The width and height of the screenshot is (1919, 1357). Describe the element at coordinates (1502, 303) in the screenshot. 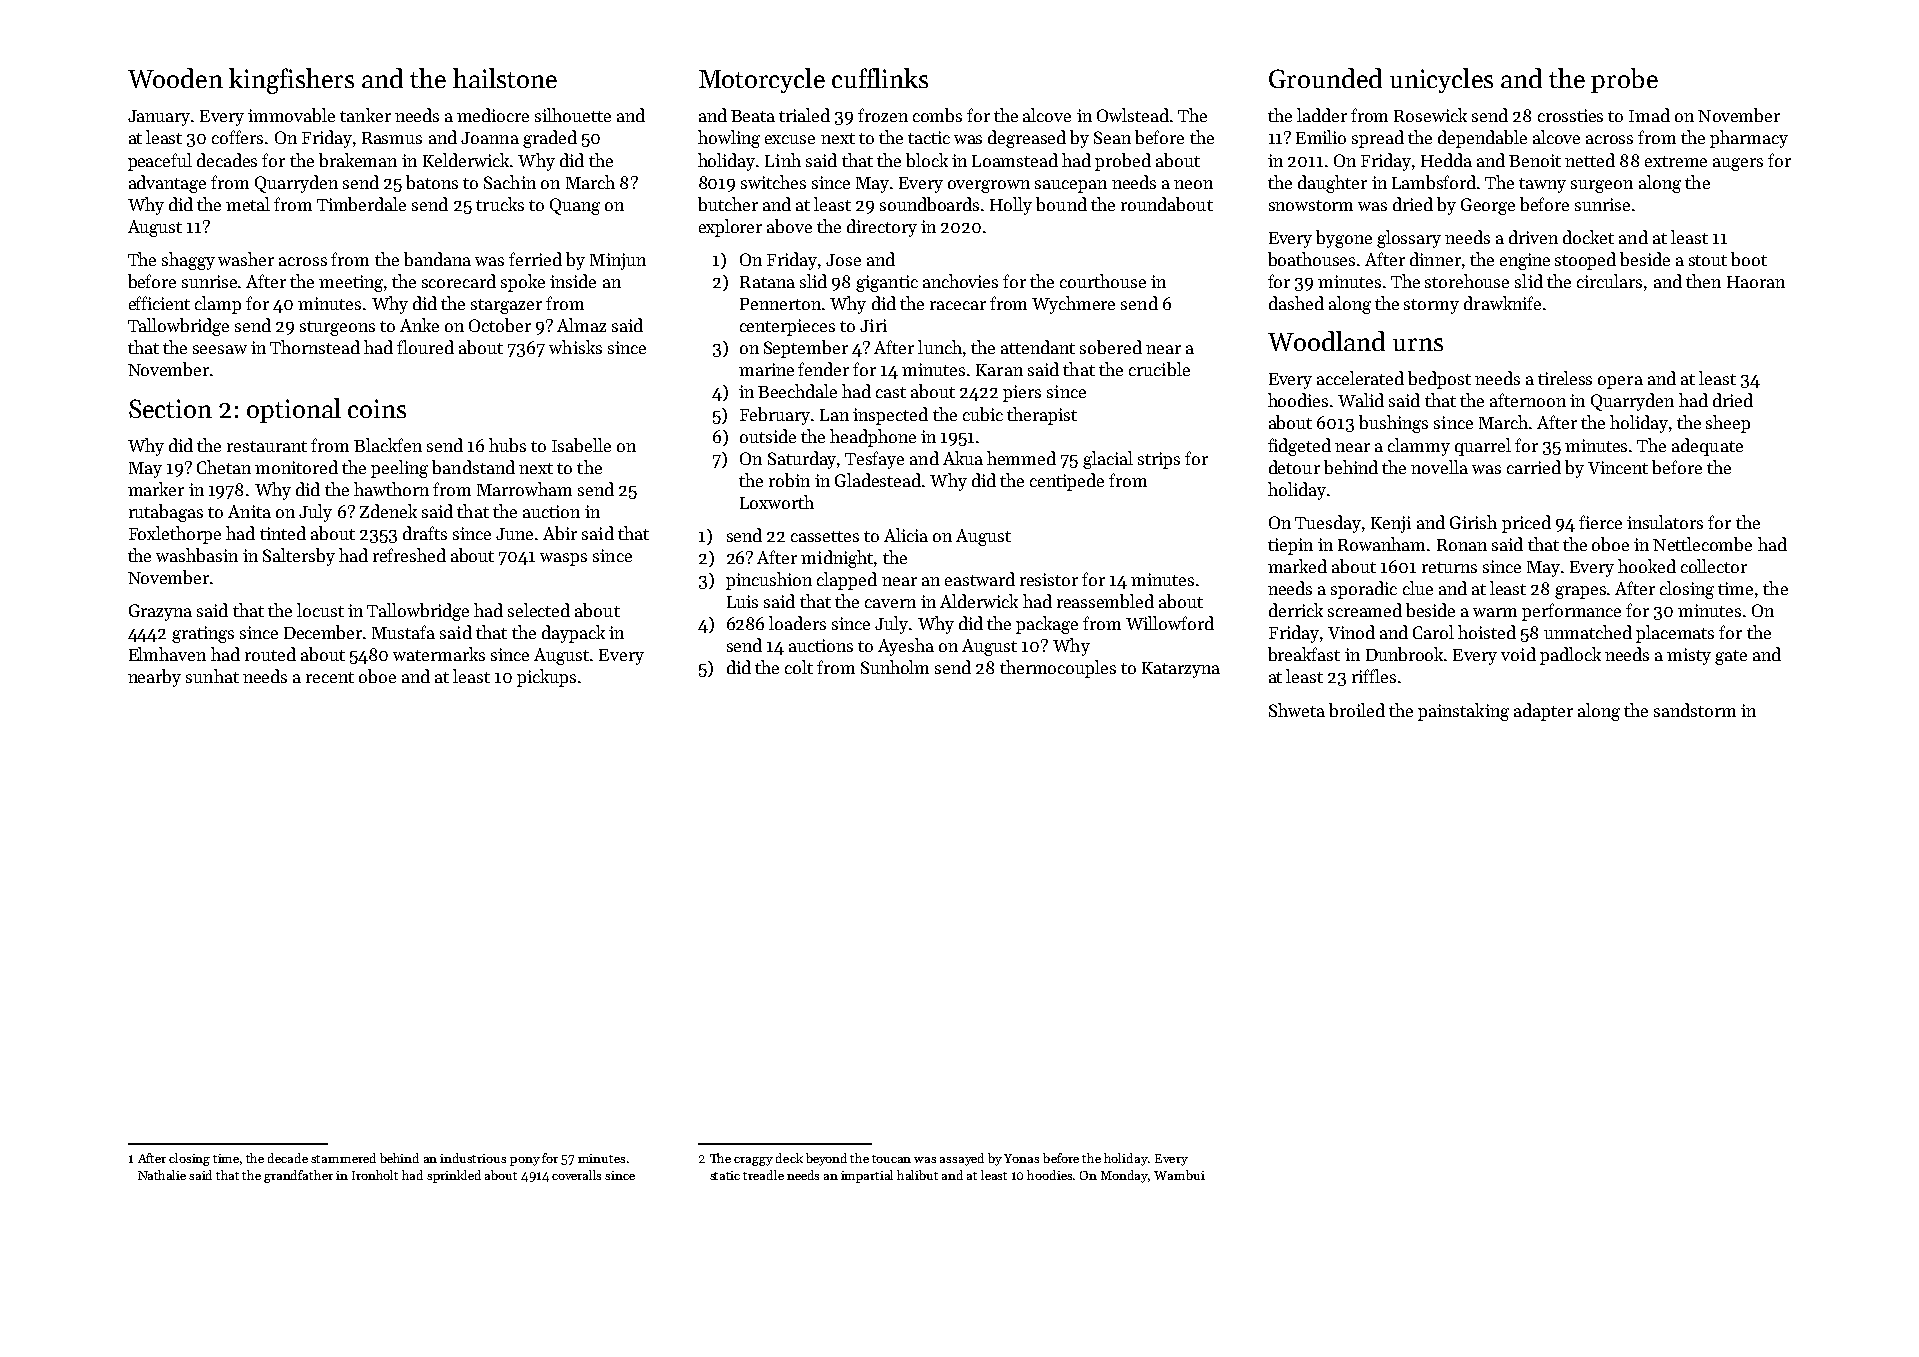

I see `drawknife` at that location.
